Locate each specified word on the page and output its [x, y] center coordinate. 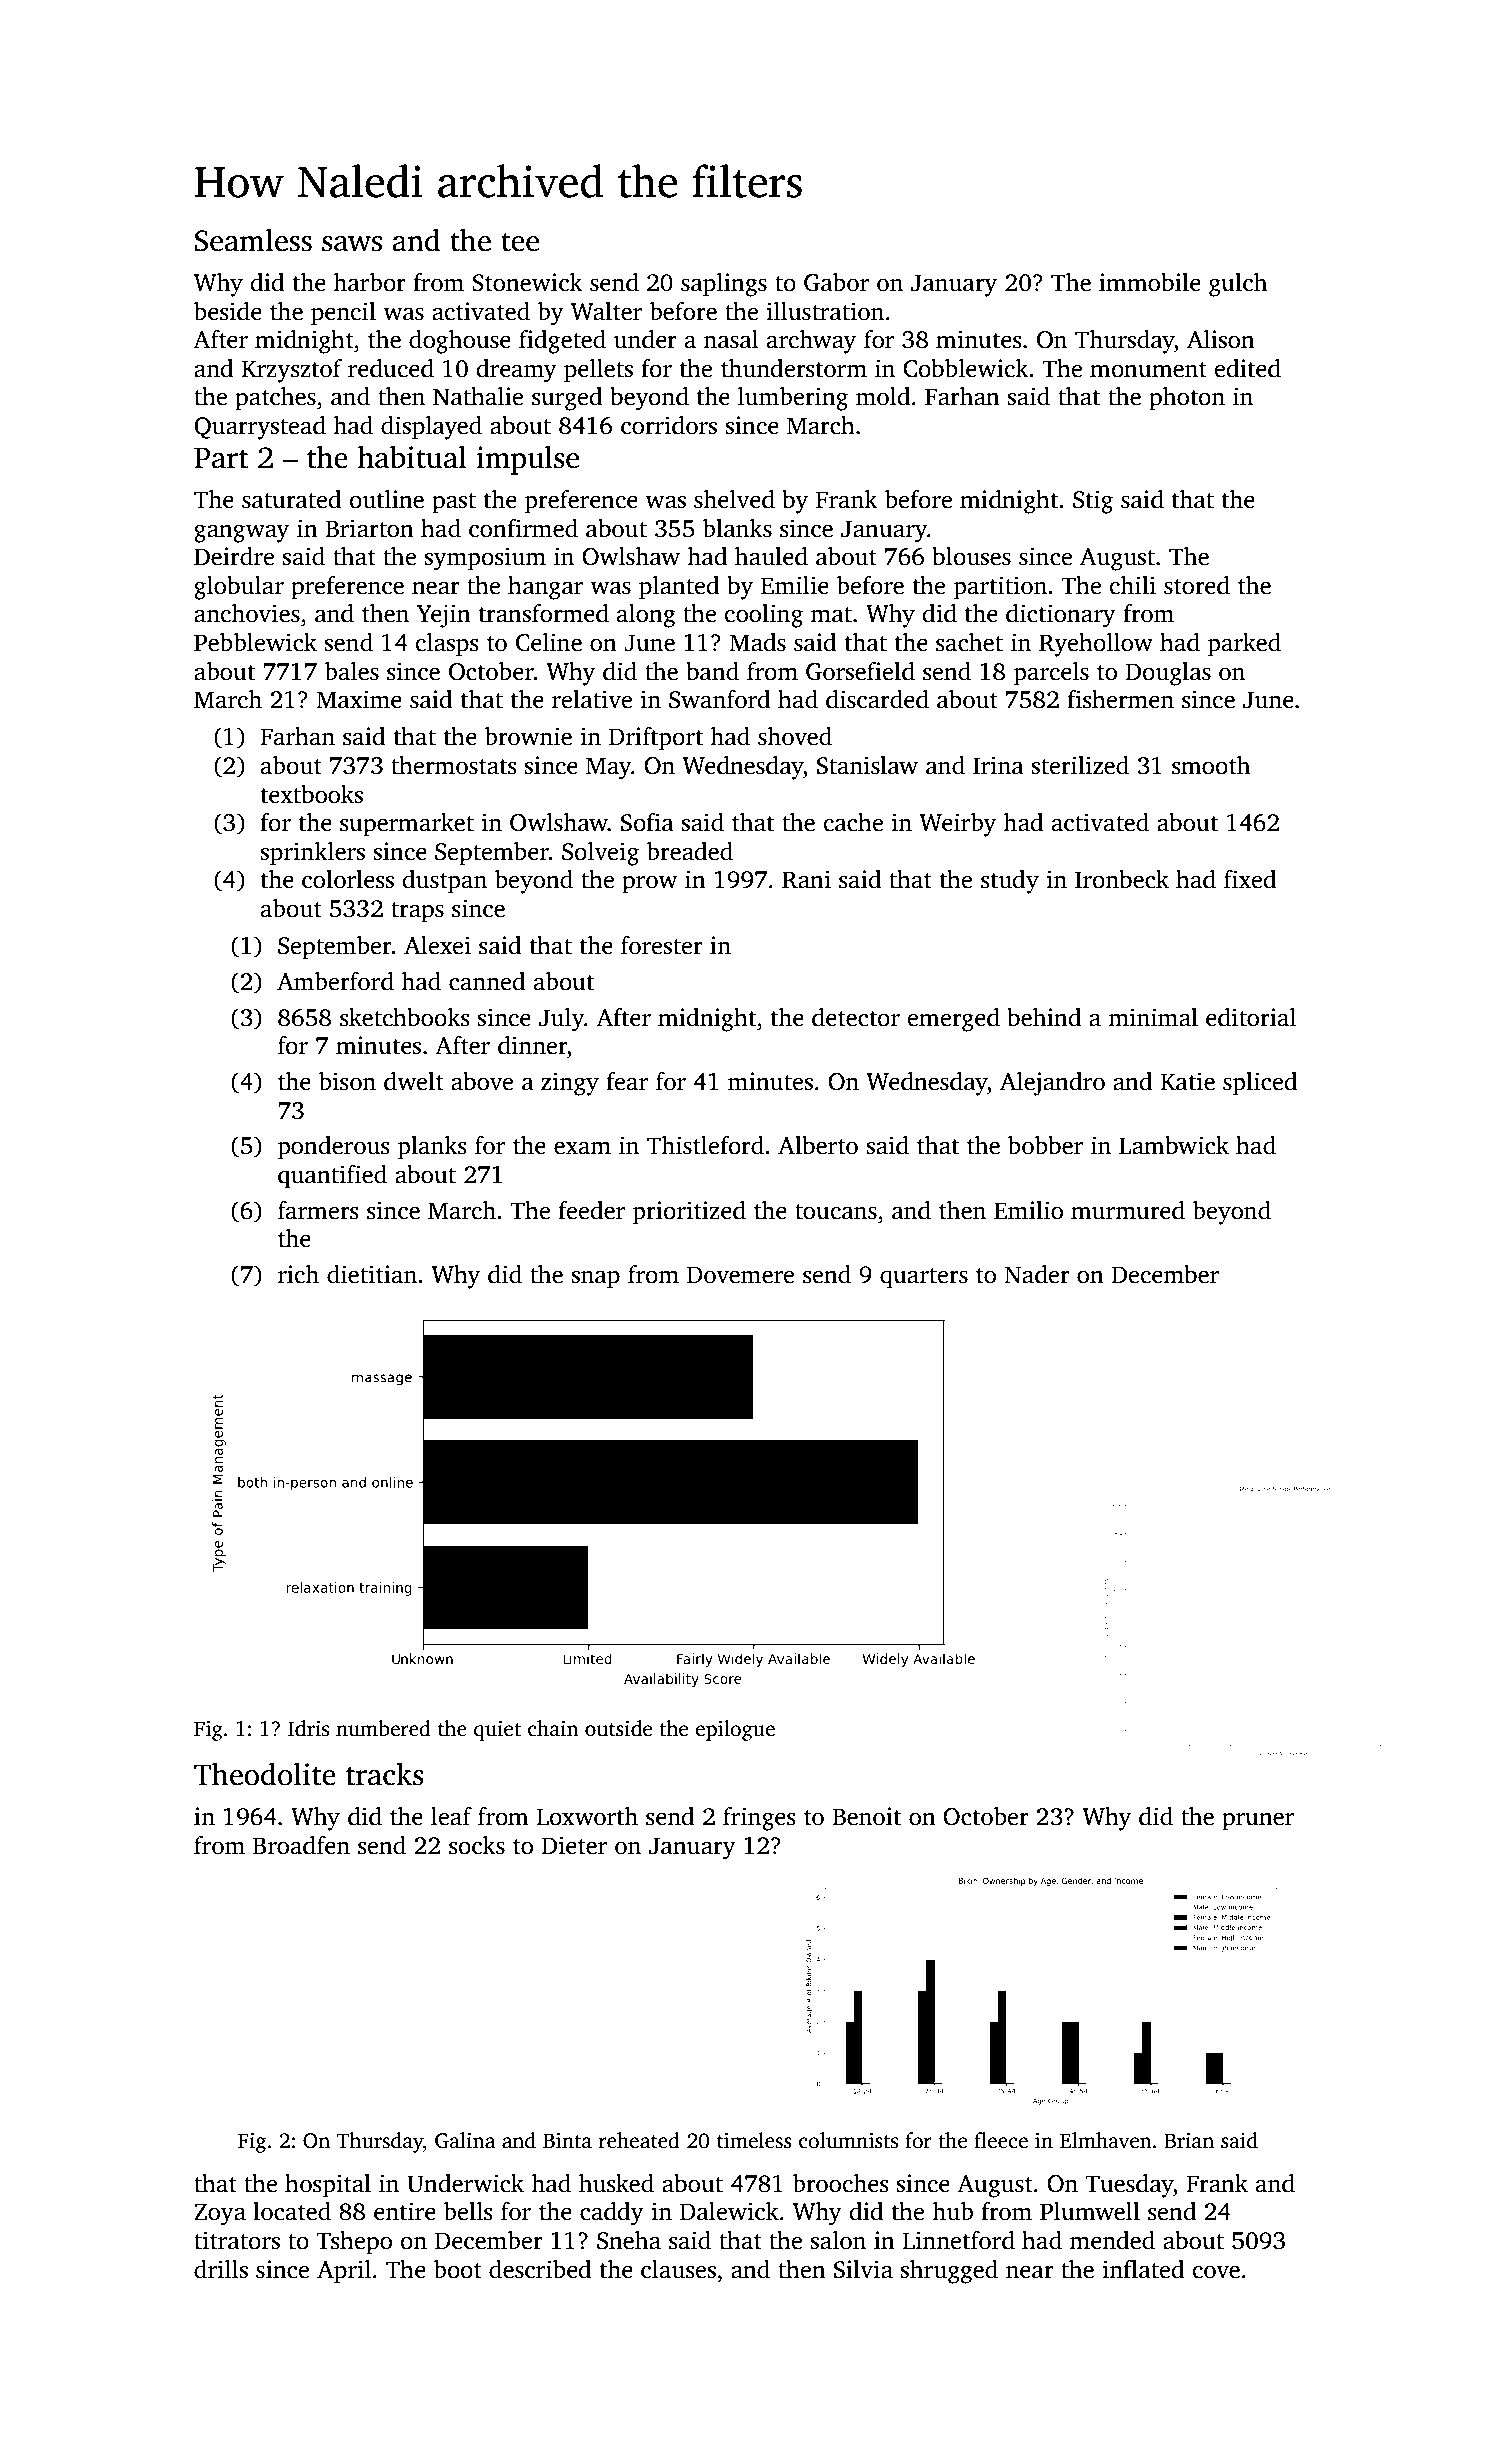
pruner [1258, 1822]
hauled [771, 556]
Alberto [818, 1145]
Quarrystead [260, 428]
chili [1133, 585]
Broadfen [301, 1845]
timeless [754, 2140]
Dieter [574, 1845]
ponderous [334, 1148]
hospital [328, 2186]
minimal [1153, 1017]
